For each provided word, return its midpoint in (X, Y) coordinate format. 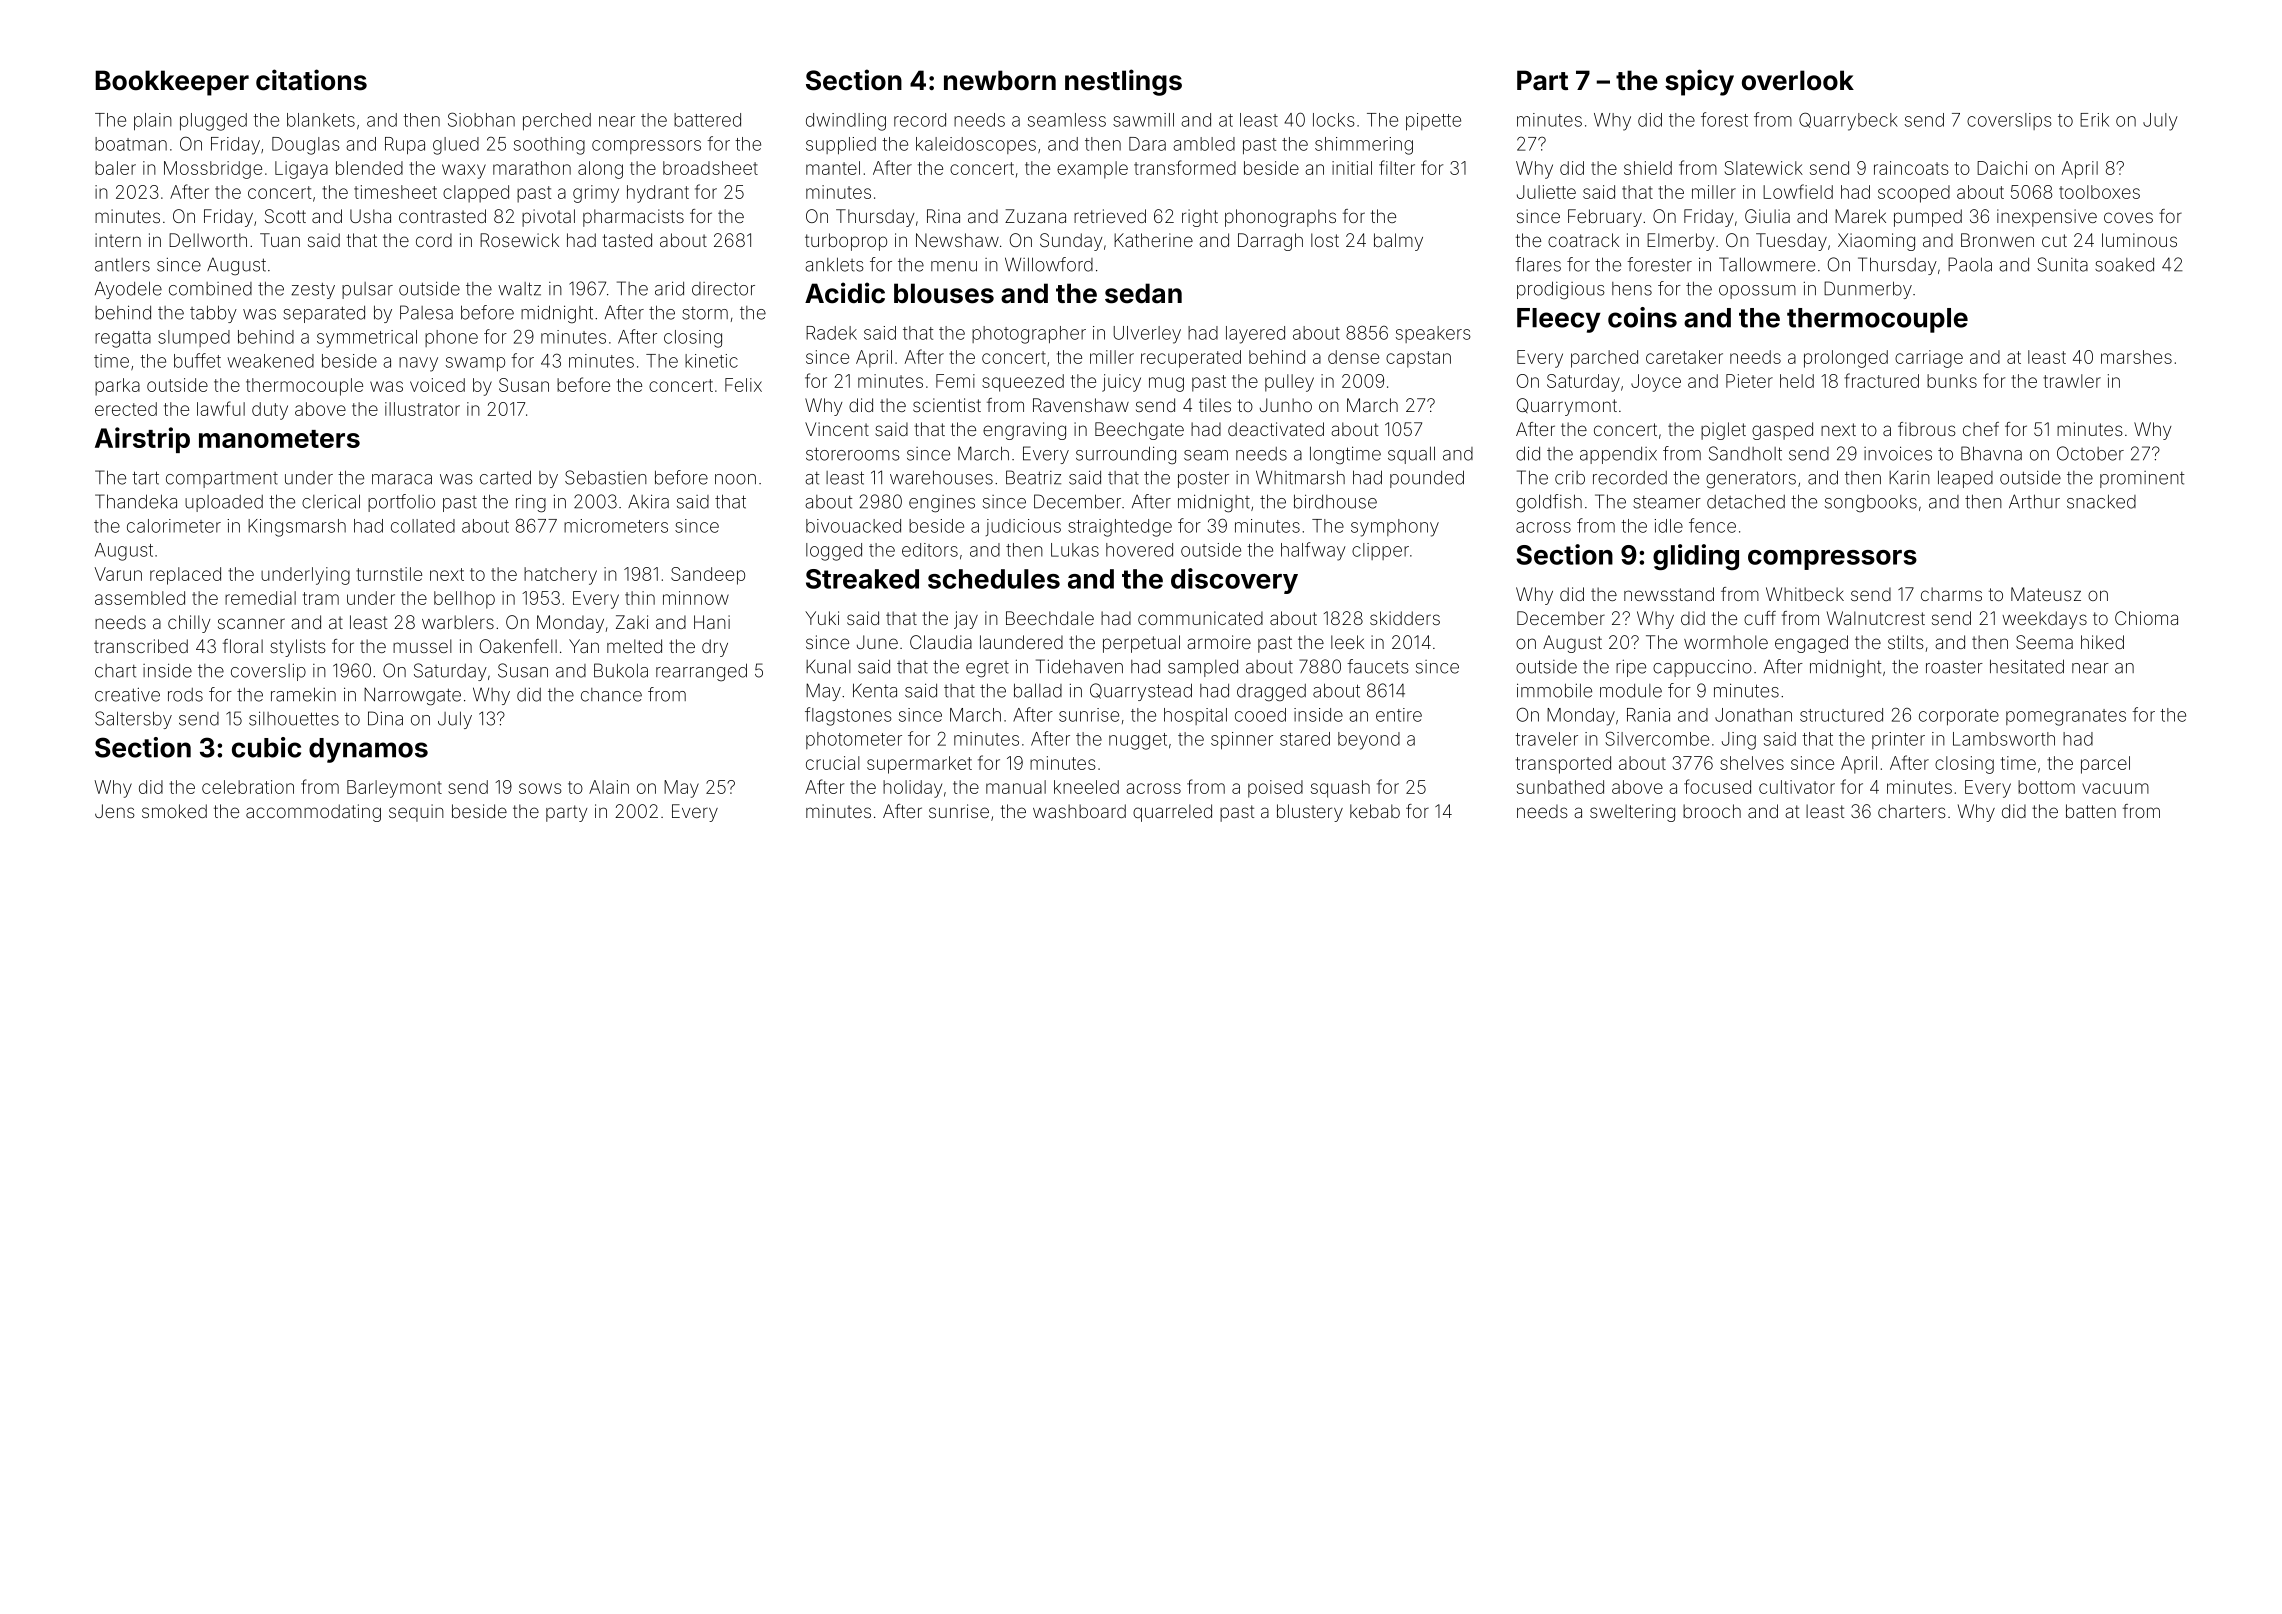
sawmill (1143, 120)
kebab (1375, 811)
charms (1951, 594)
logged (834, 552)
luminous (2139, 240)
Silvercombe (1657, 738)
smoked (174, 811)
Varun (118, 574)
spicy (1699, 82)
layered (1255, 335)
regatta (123, 339)
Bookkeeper (172, 83)
